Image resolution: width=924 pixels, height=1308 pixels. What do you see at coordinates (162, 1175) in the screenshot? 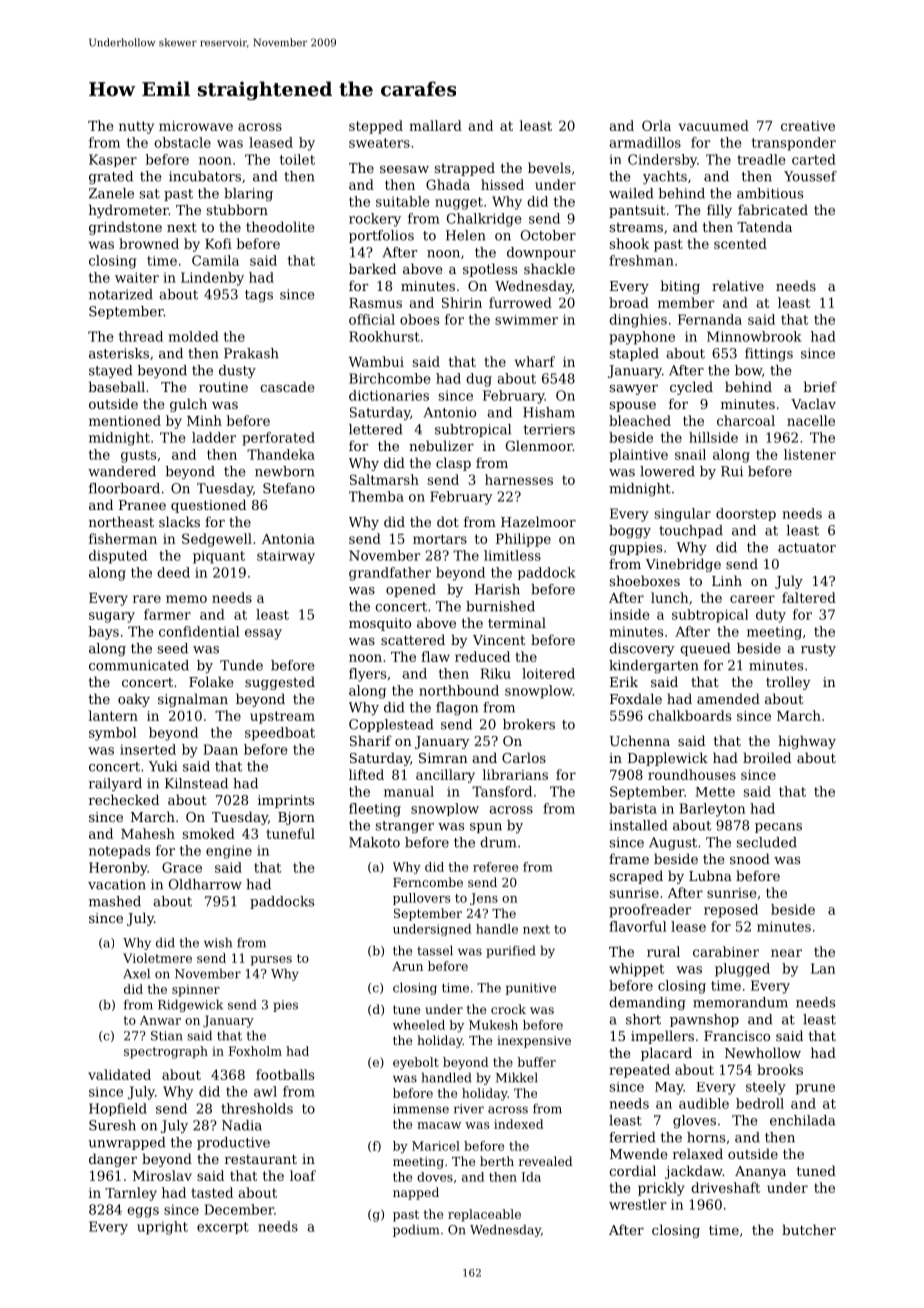
I see `Miroslav` at bounding box center [162, 1175].
